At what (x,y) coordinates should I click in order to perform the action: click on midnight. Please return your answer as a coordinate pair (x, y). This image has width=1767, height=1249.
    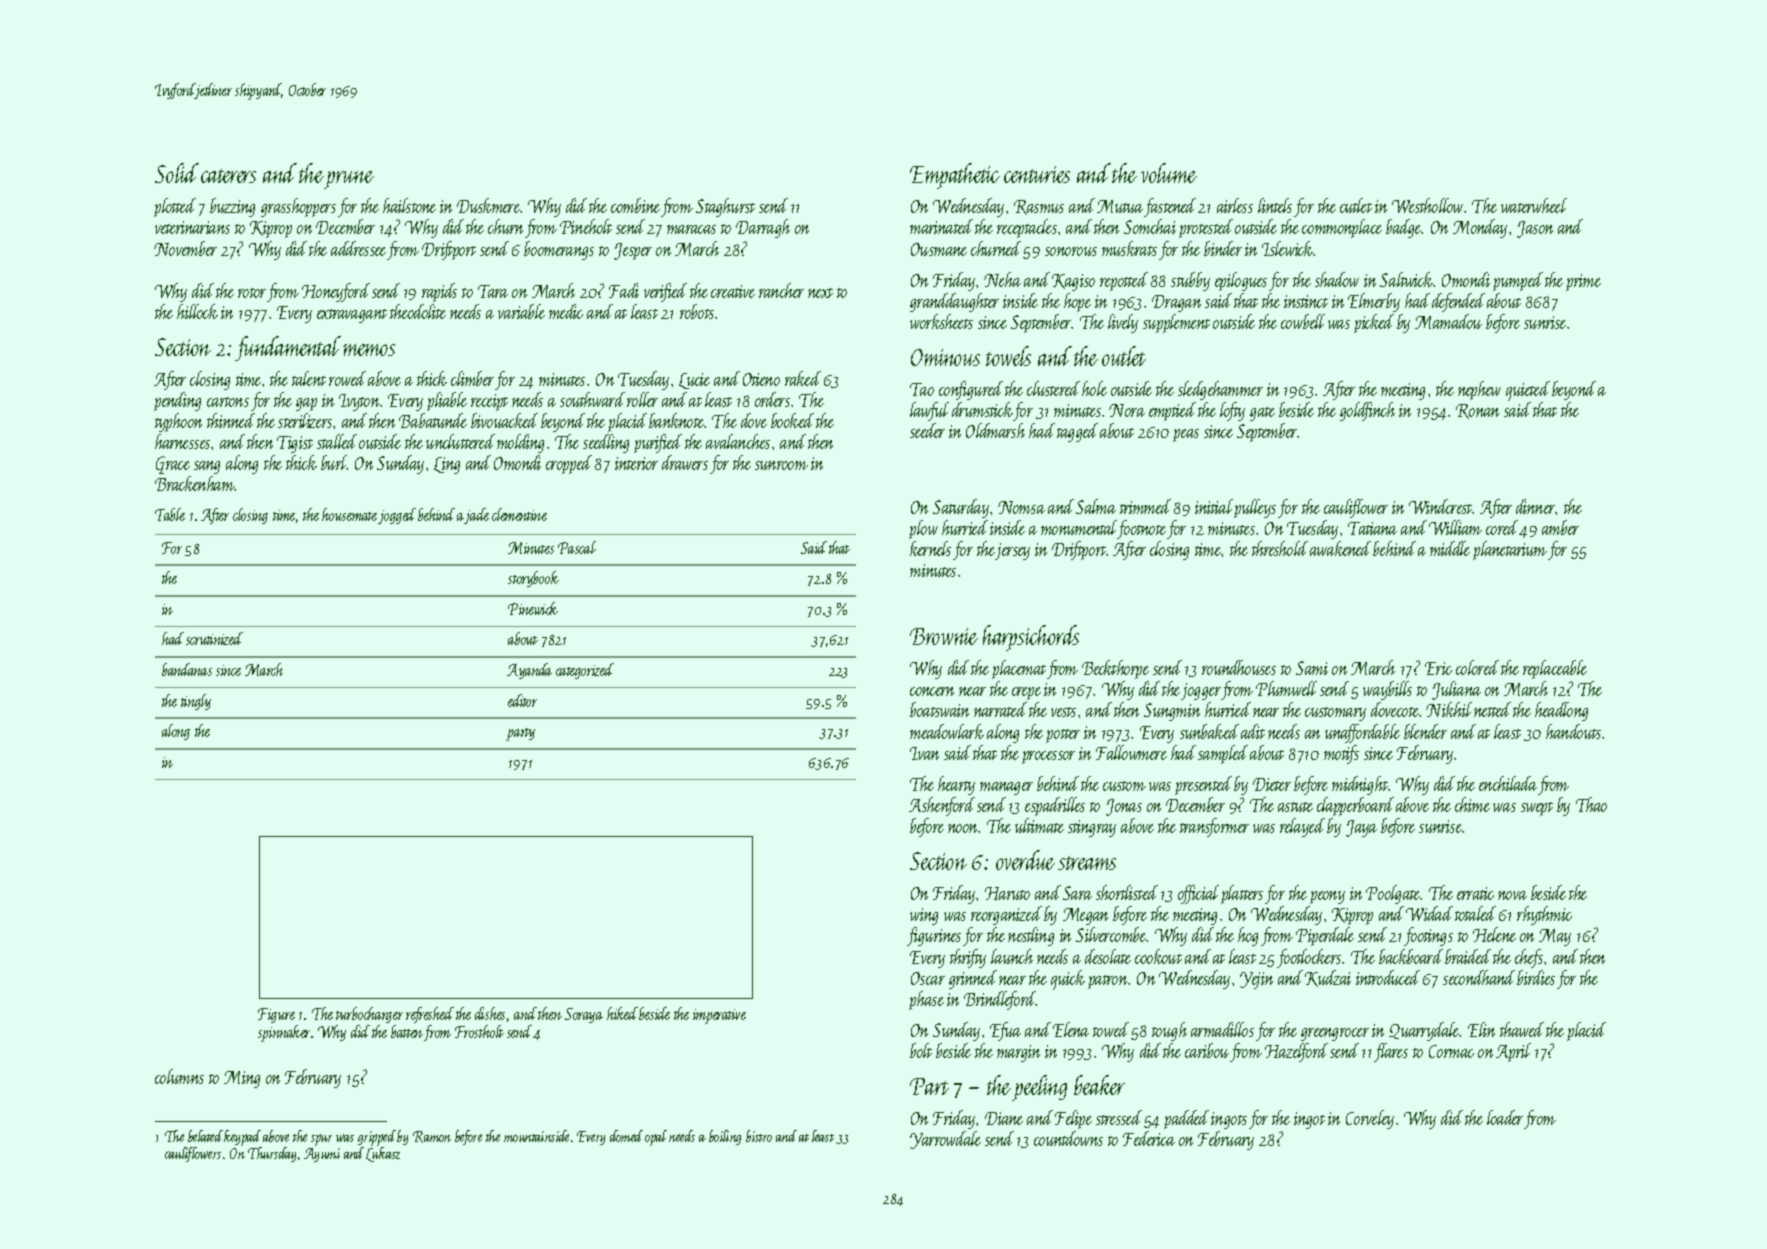
    Looking at the image, I should click on (1360, 785).
